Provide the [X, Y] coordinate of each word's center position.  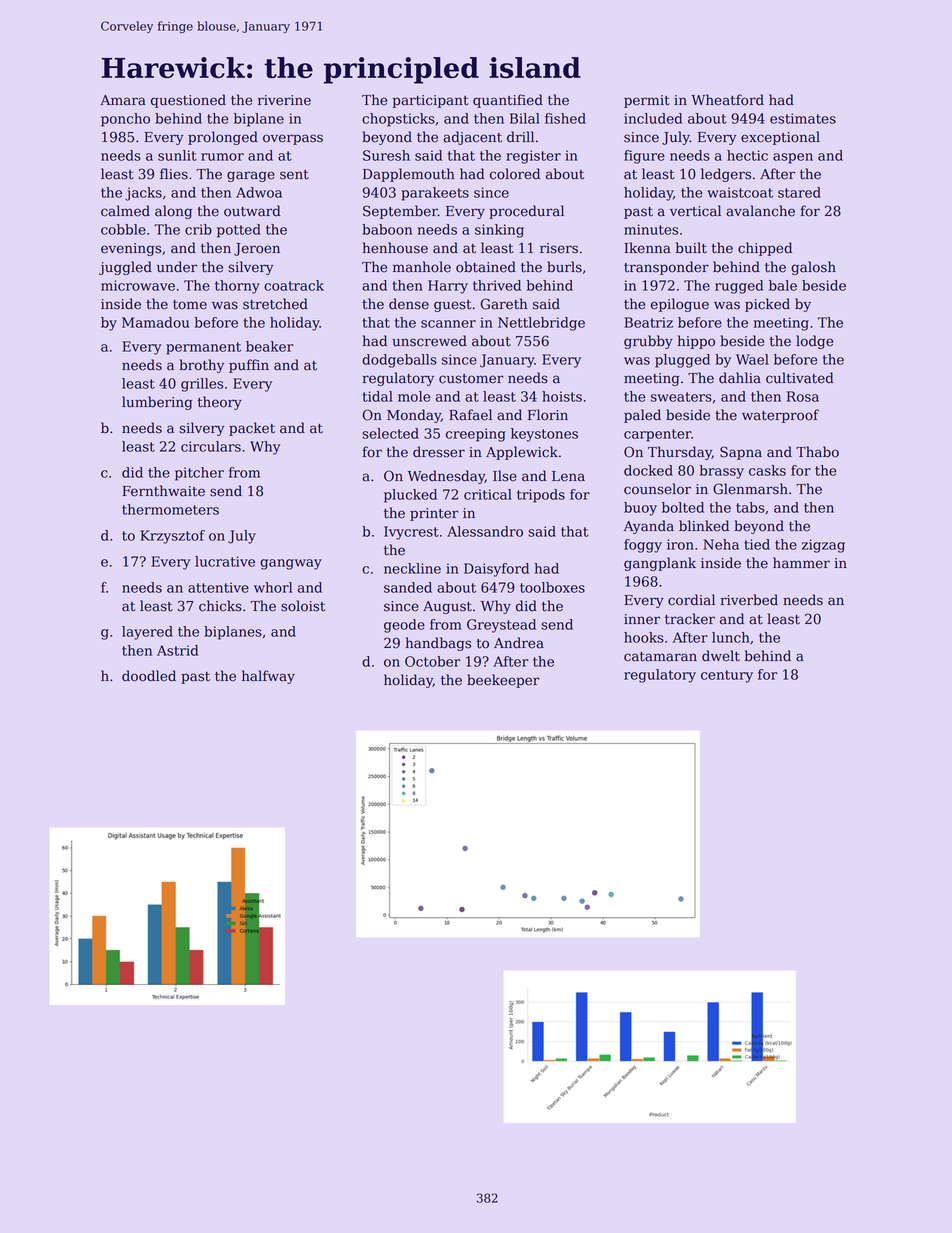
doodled [149, 676]
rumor [222, 157]
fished [565, 118]
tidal [377, 396]
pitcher [199, 474]
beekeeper [503, 681]
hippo [696, 342]
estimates [803, 118]
